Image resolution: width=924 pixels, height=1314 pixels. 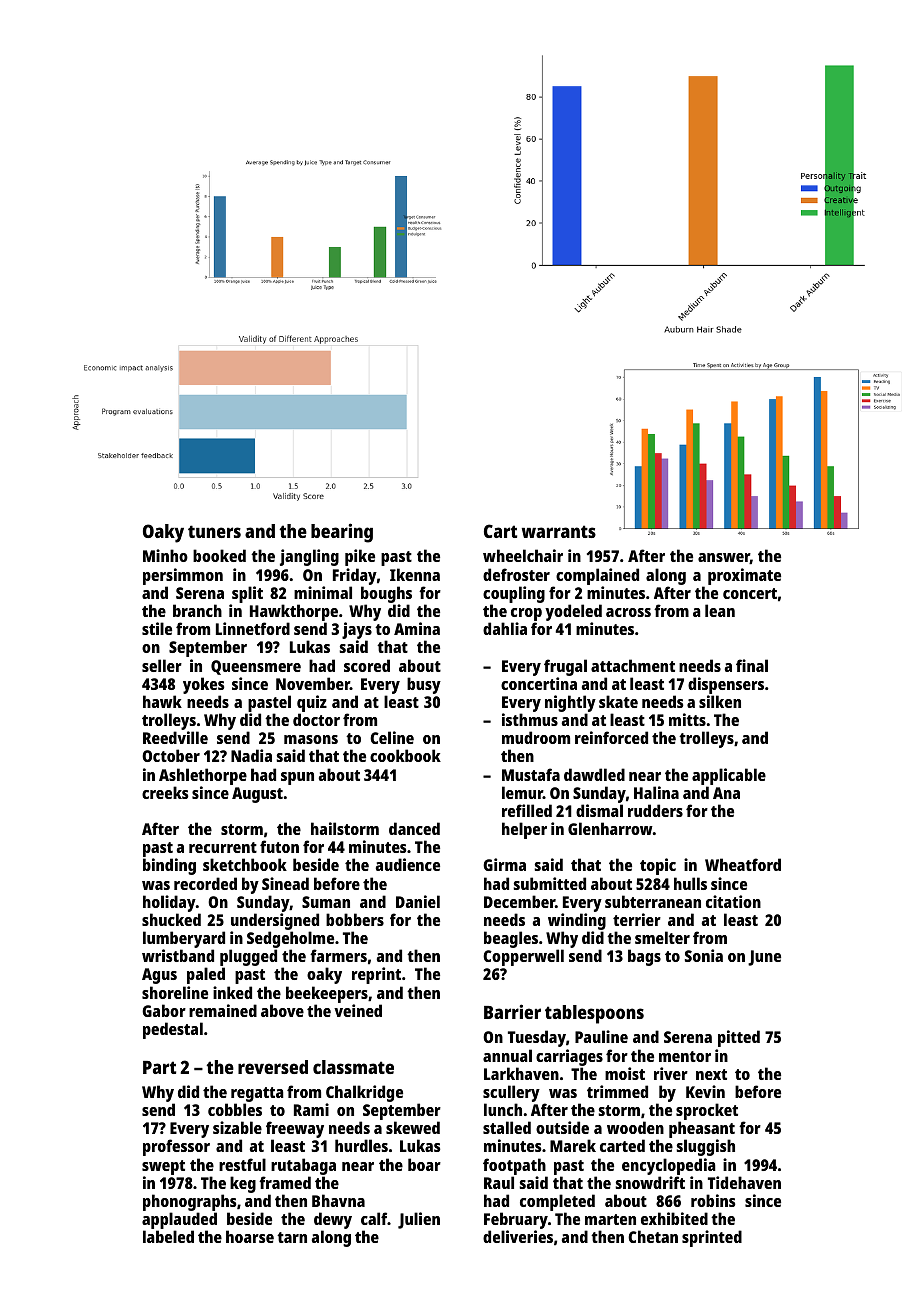 What do you see at coordinates (530, 719) in the image?
I see `isthmus` at bounding box center [530, 719].
